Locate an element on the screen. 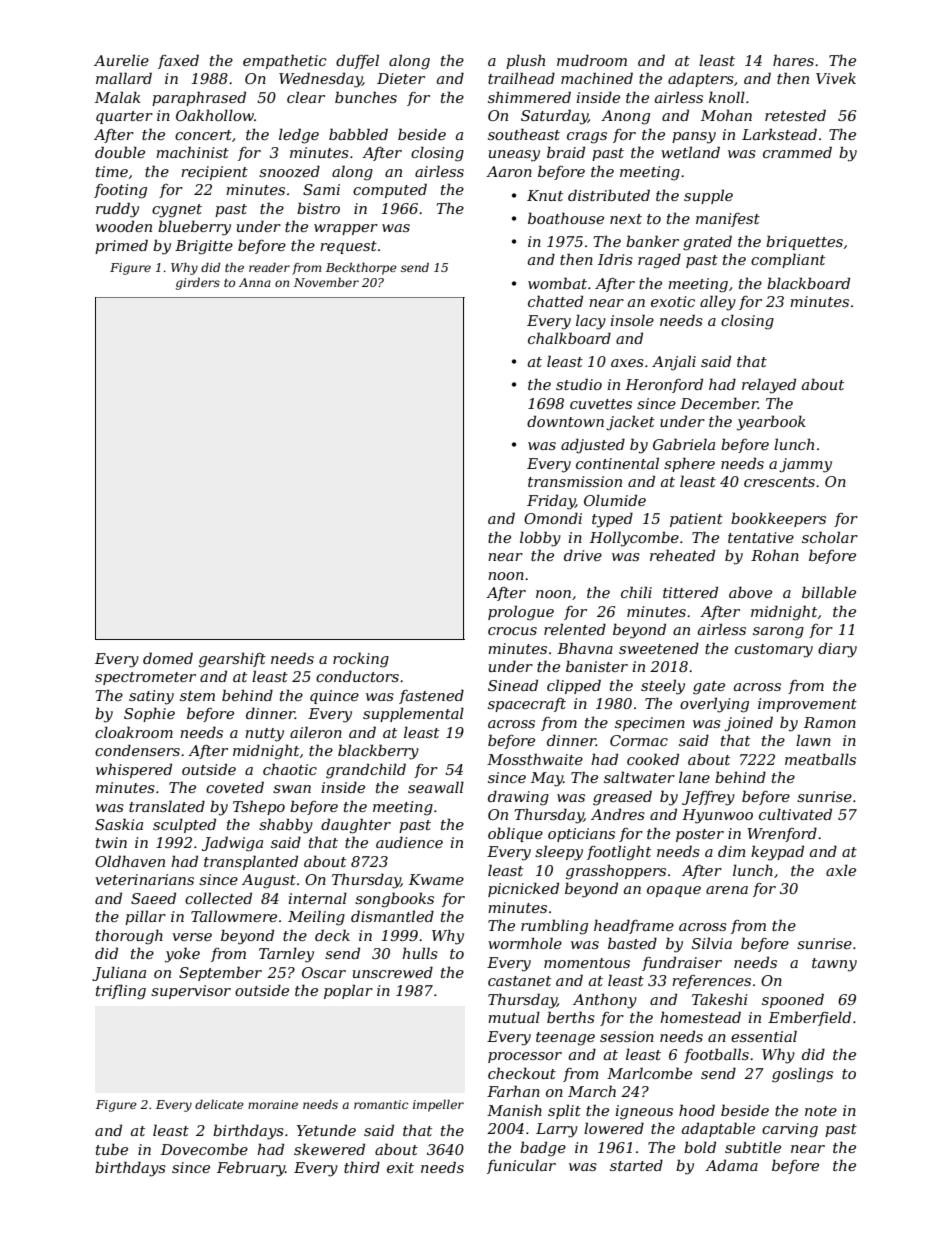 This screenshot has width=952, height=1233. plush is located at coordinates (525, 61).
